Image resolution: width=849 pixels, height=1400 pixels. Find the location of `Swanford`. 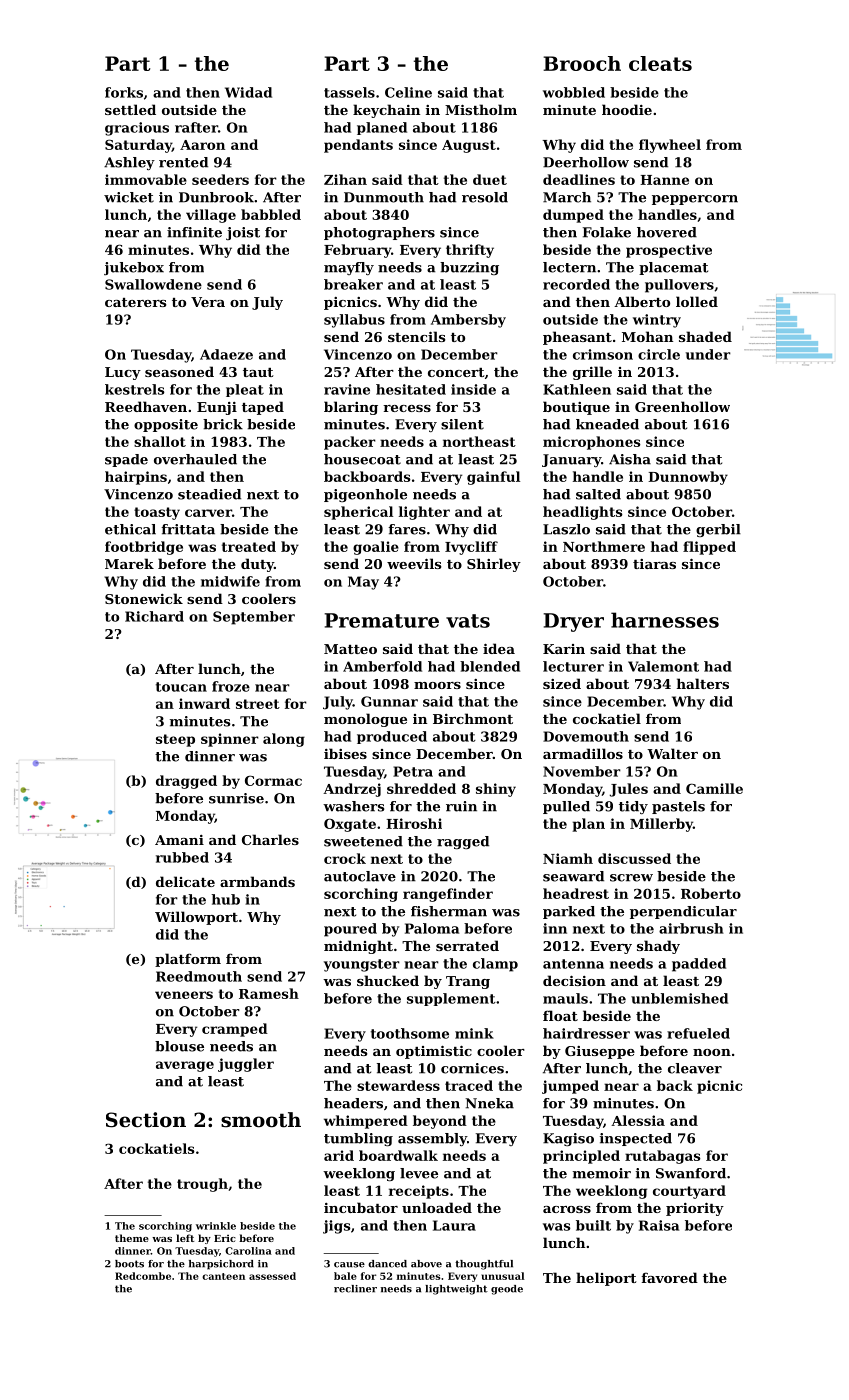

Swanford is located at coordinates (691, 1173).
